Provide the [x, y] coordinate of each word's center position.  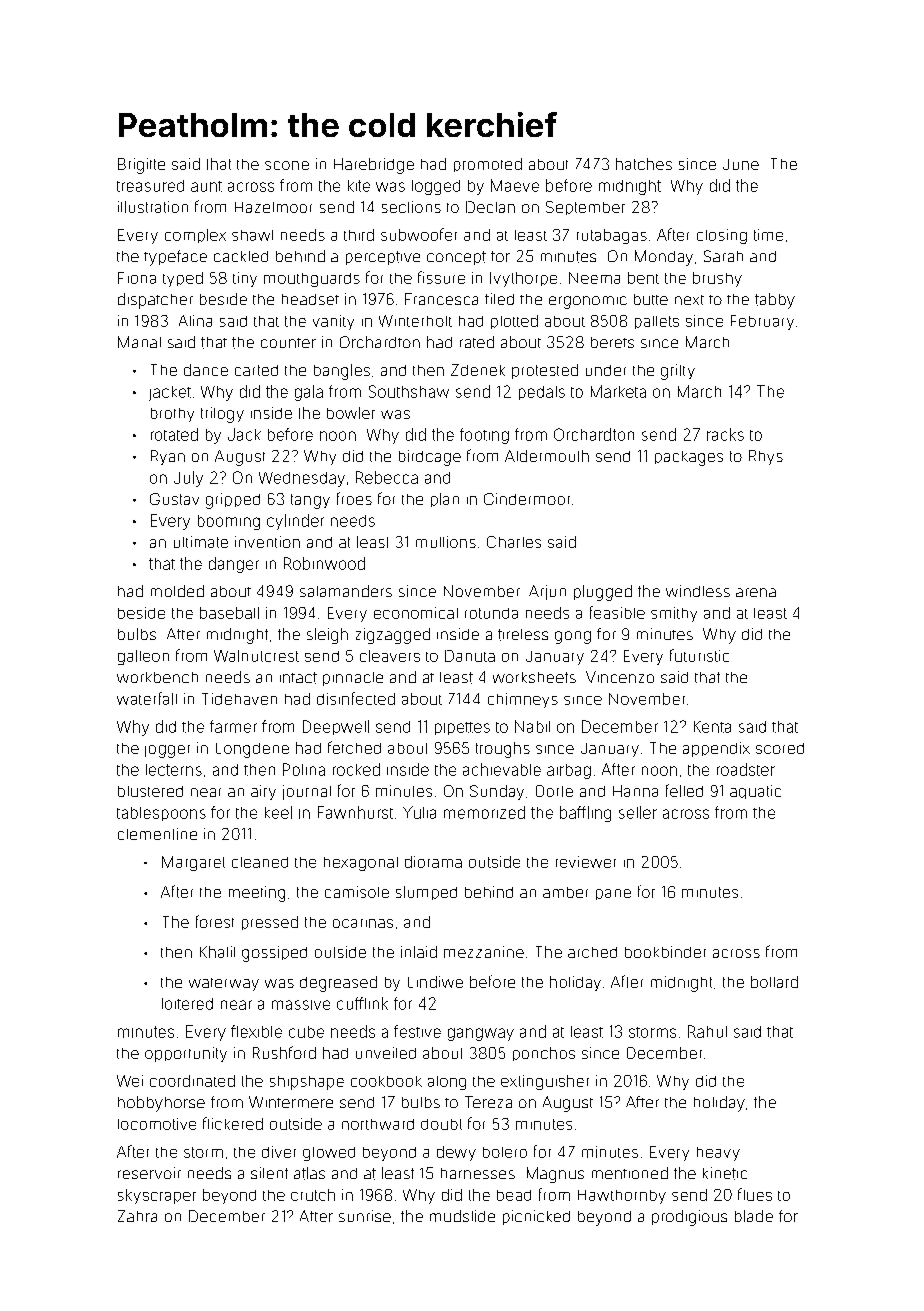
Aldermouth [547, 456]
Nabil [532, 726]
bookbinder [665, 952]
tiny [245, 279]
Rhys [766, 457]
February [762, 322]
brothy [172, 415]
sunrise [365, 1216]
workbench [157, 677]
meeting [257, 894]
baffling [585, 814]
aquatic [755, 792]
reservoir [149, 1173]
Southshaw [409, 391]
